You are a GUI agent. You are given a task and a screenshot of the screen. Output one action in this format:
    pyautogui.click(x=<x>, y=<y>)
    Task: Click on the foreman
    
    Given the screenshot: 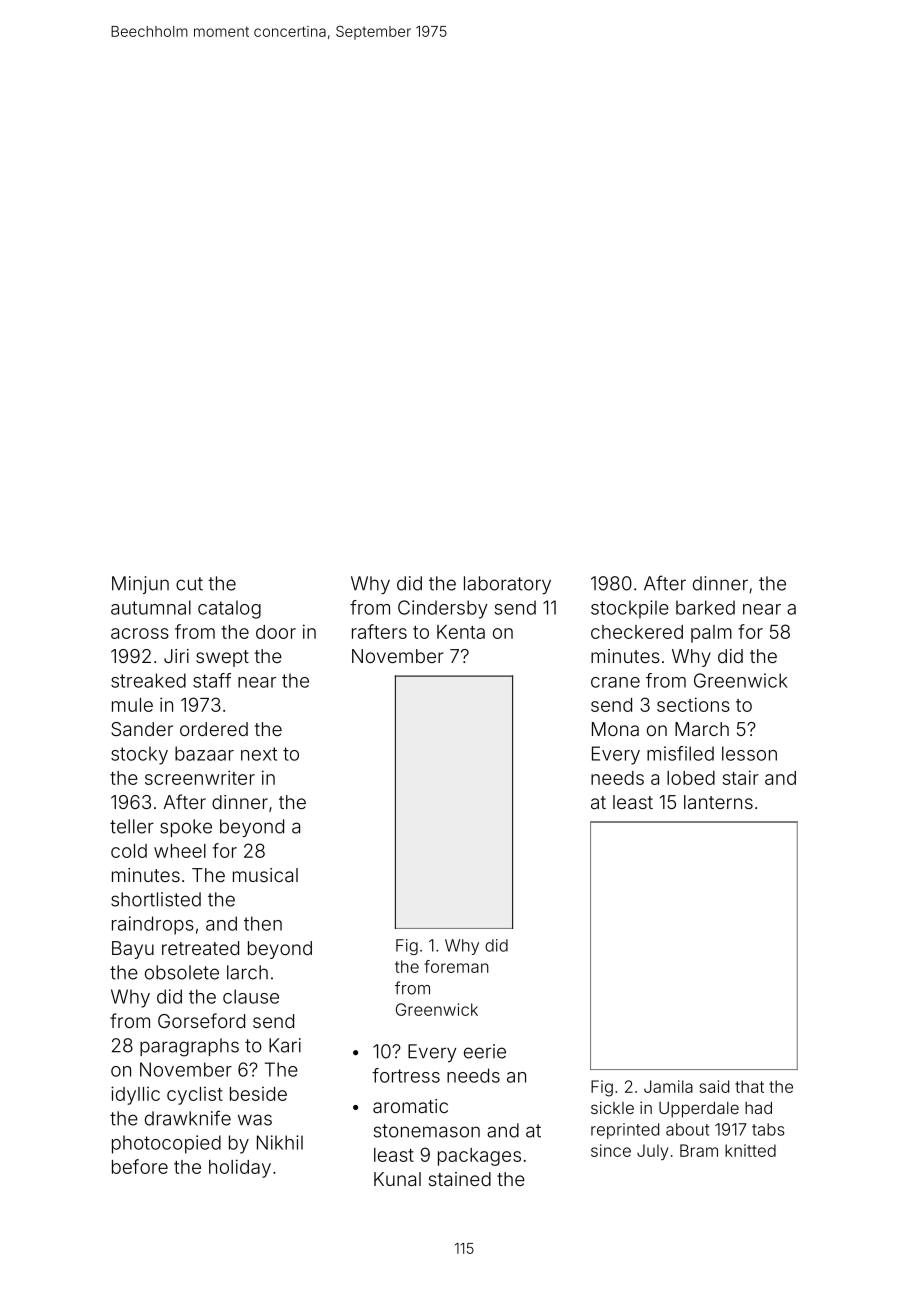 What is the action you would take?
    pyautogui.click(x=456, y=966)
